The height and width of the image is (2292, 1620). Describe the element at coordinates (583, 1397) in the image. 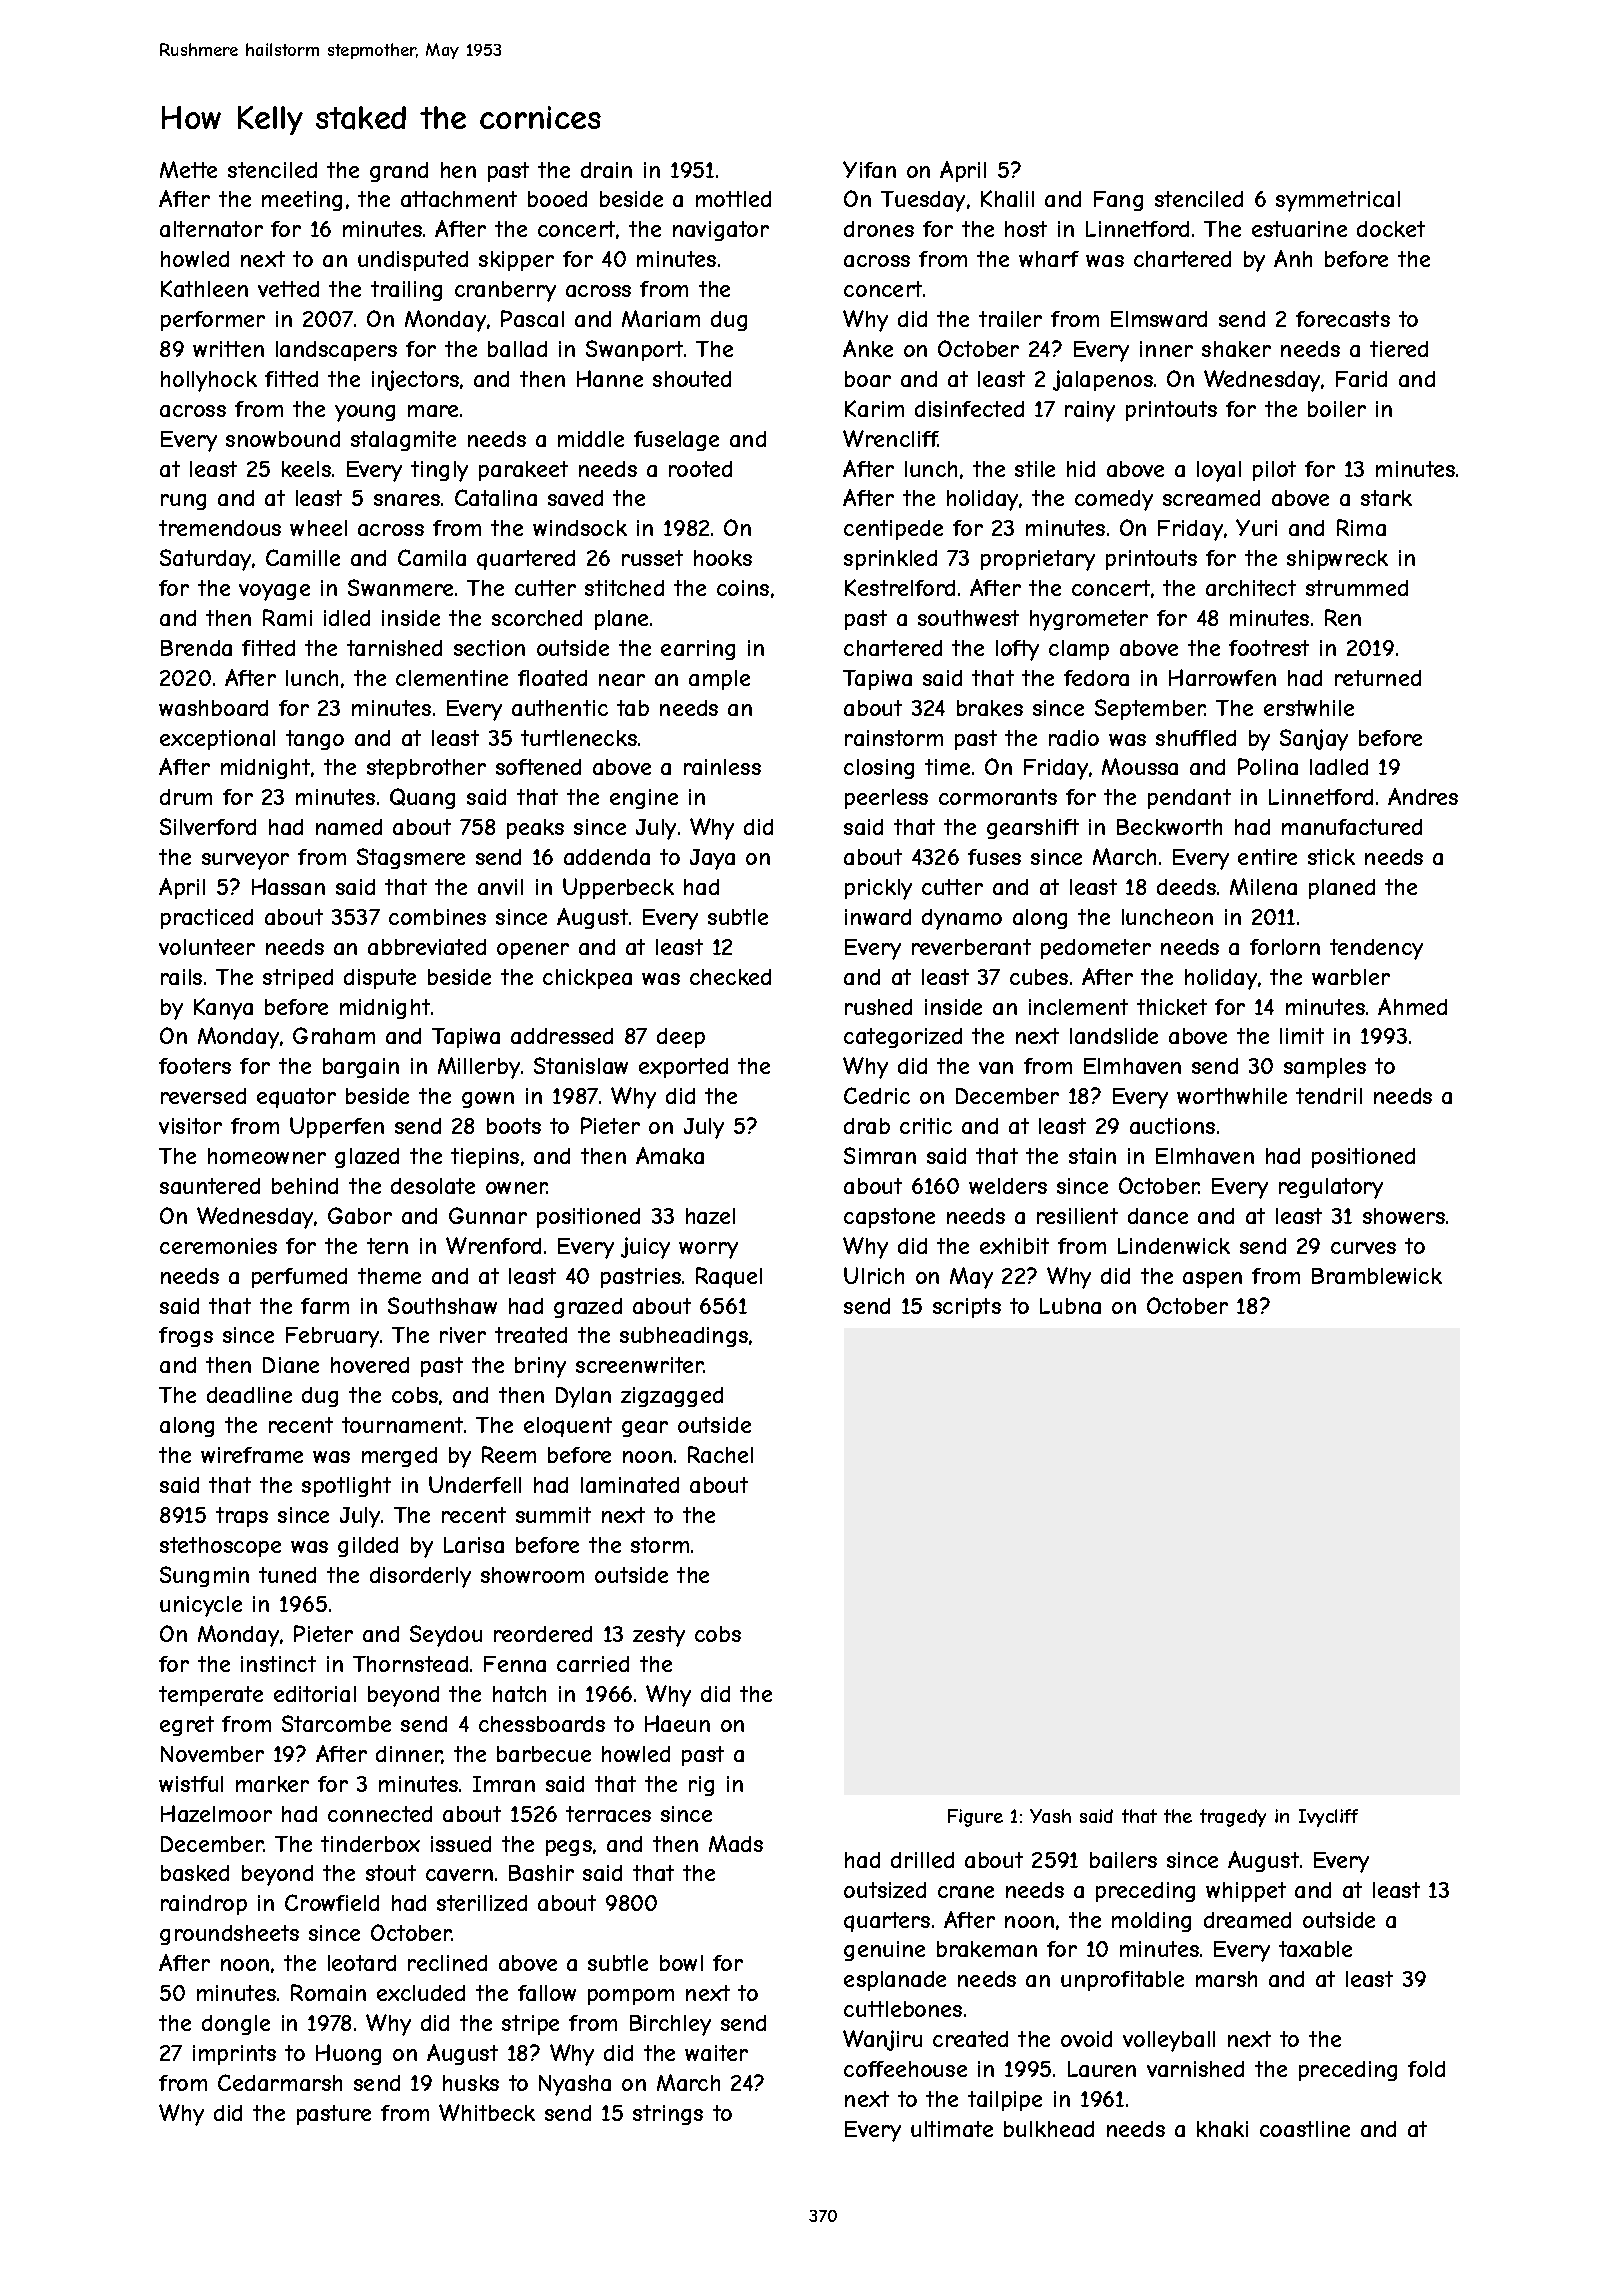

I see `Dylan` at that location.
